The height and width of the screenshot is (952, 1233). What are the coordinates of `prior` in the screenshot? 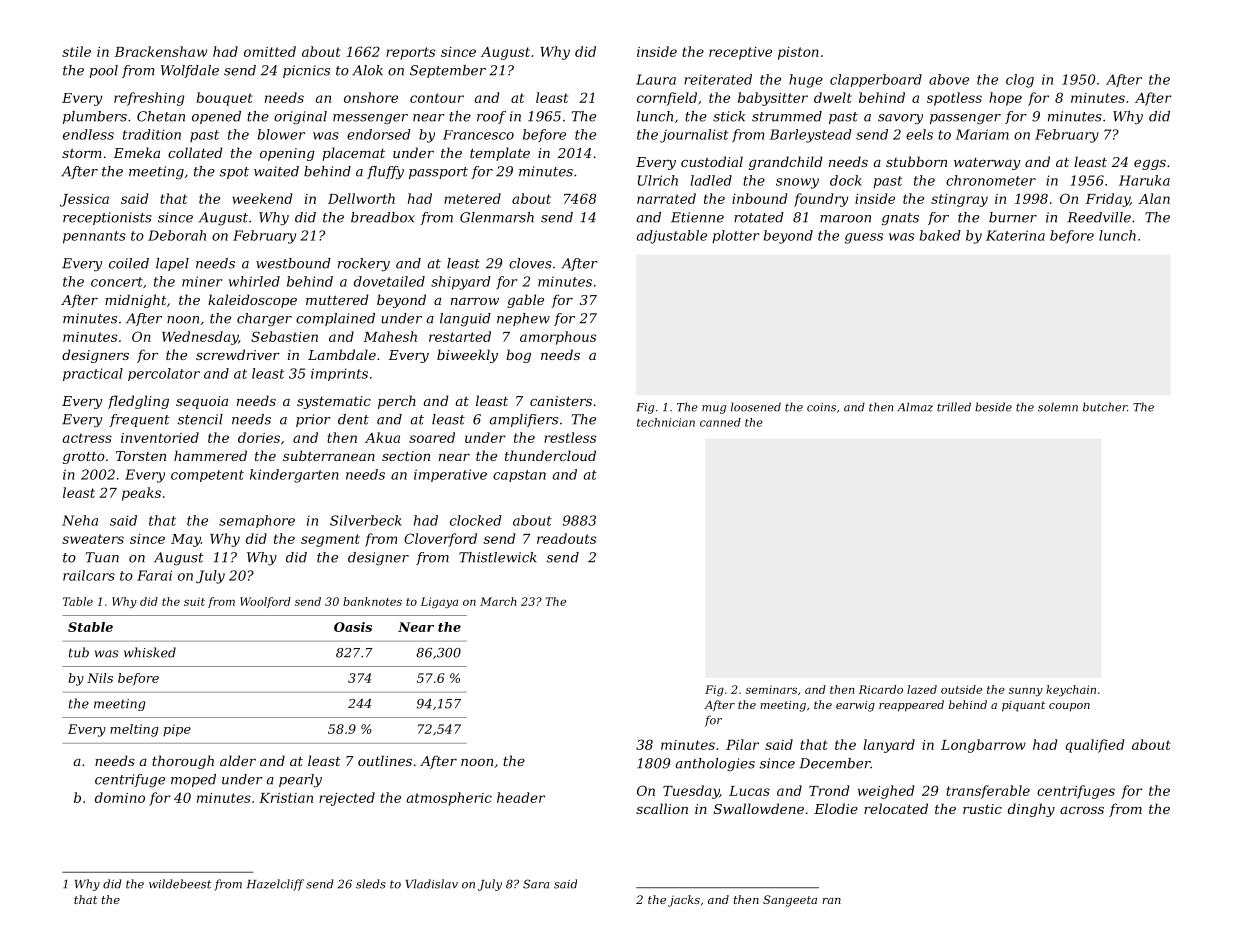 It's located at (313, 420).
